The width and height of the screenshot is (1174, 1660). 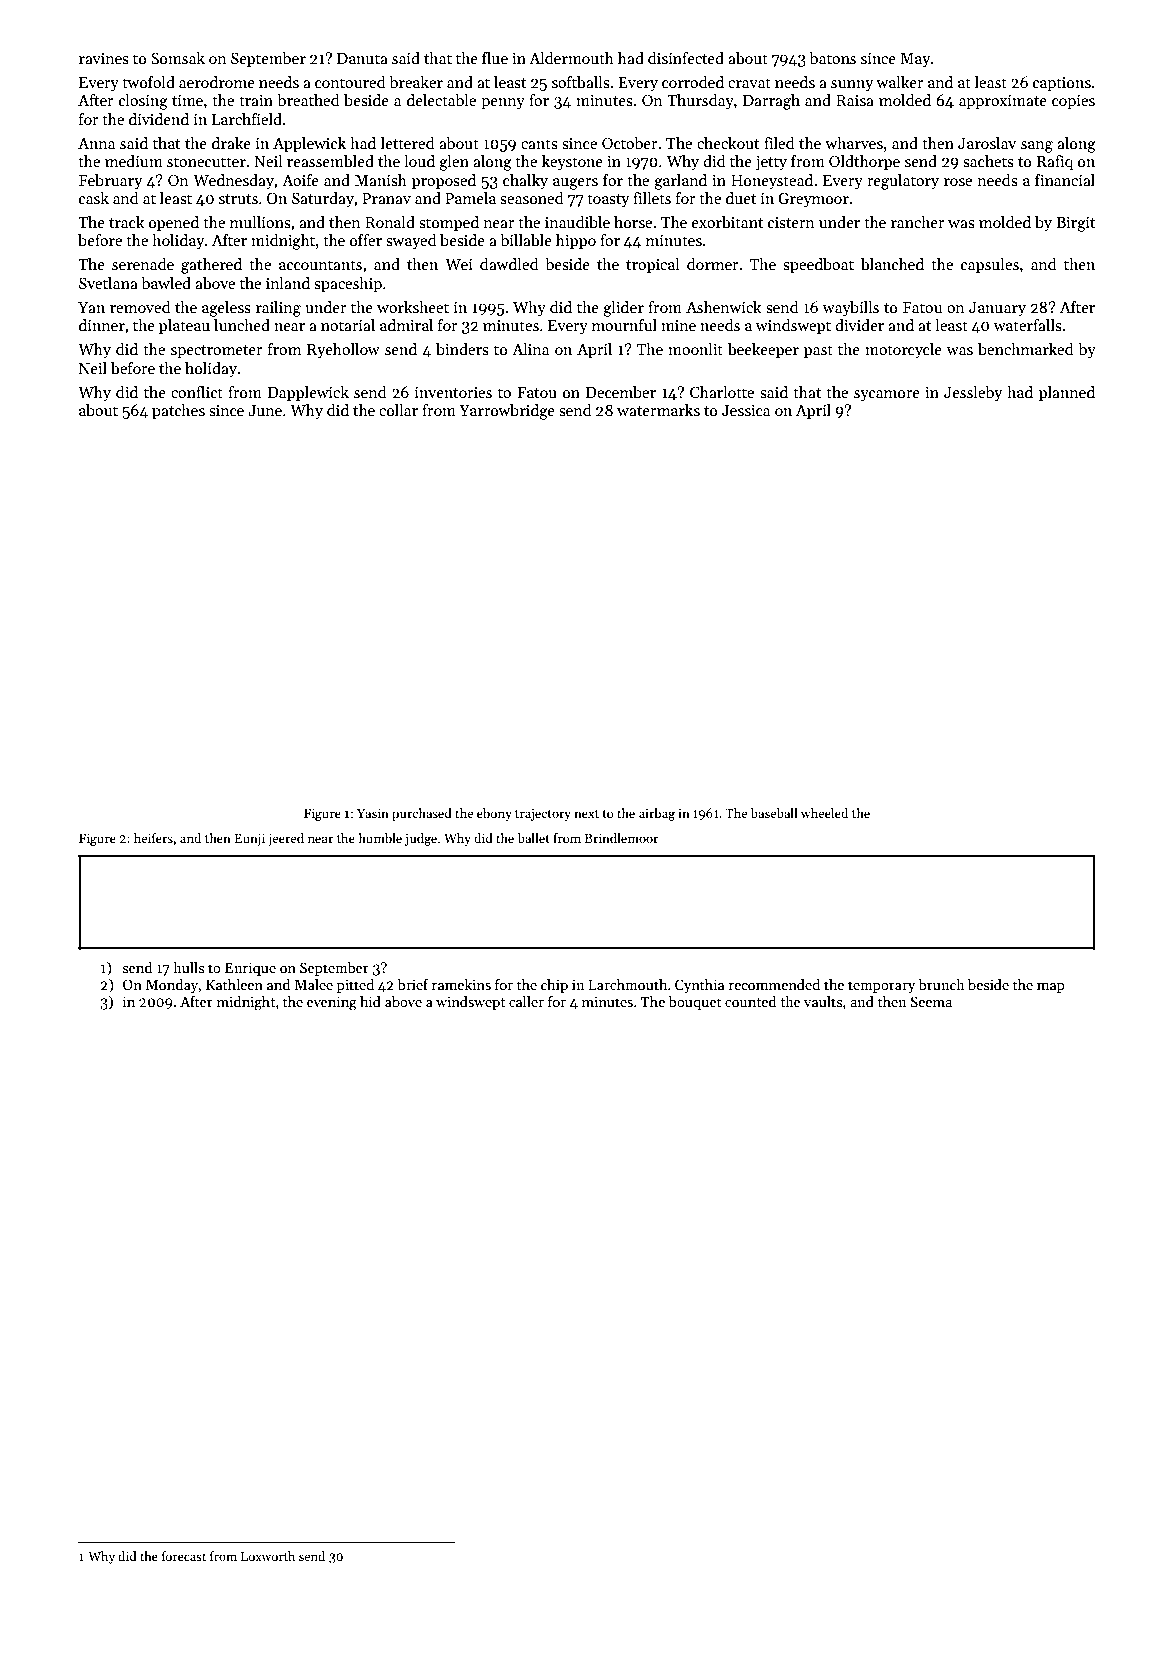 I want to click on Loxworth, so click(x=268, y=1556).
